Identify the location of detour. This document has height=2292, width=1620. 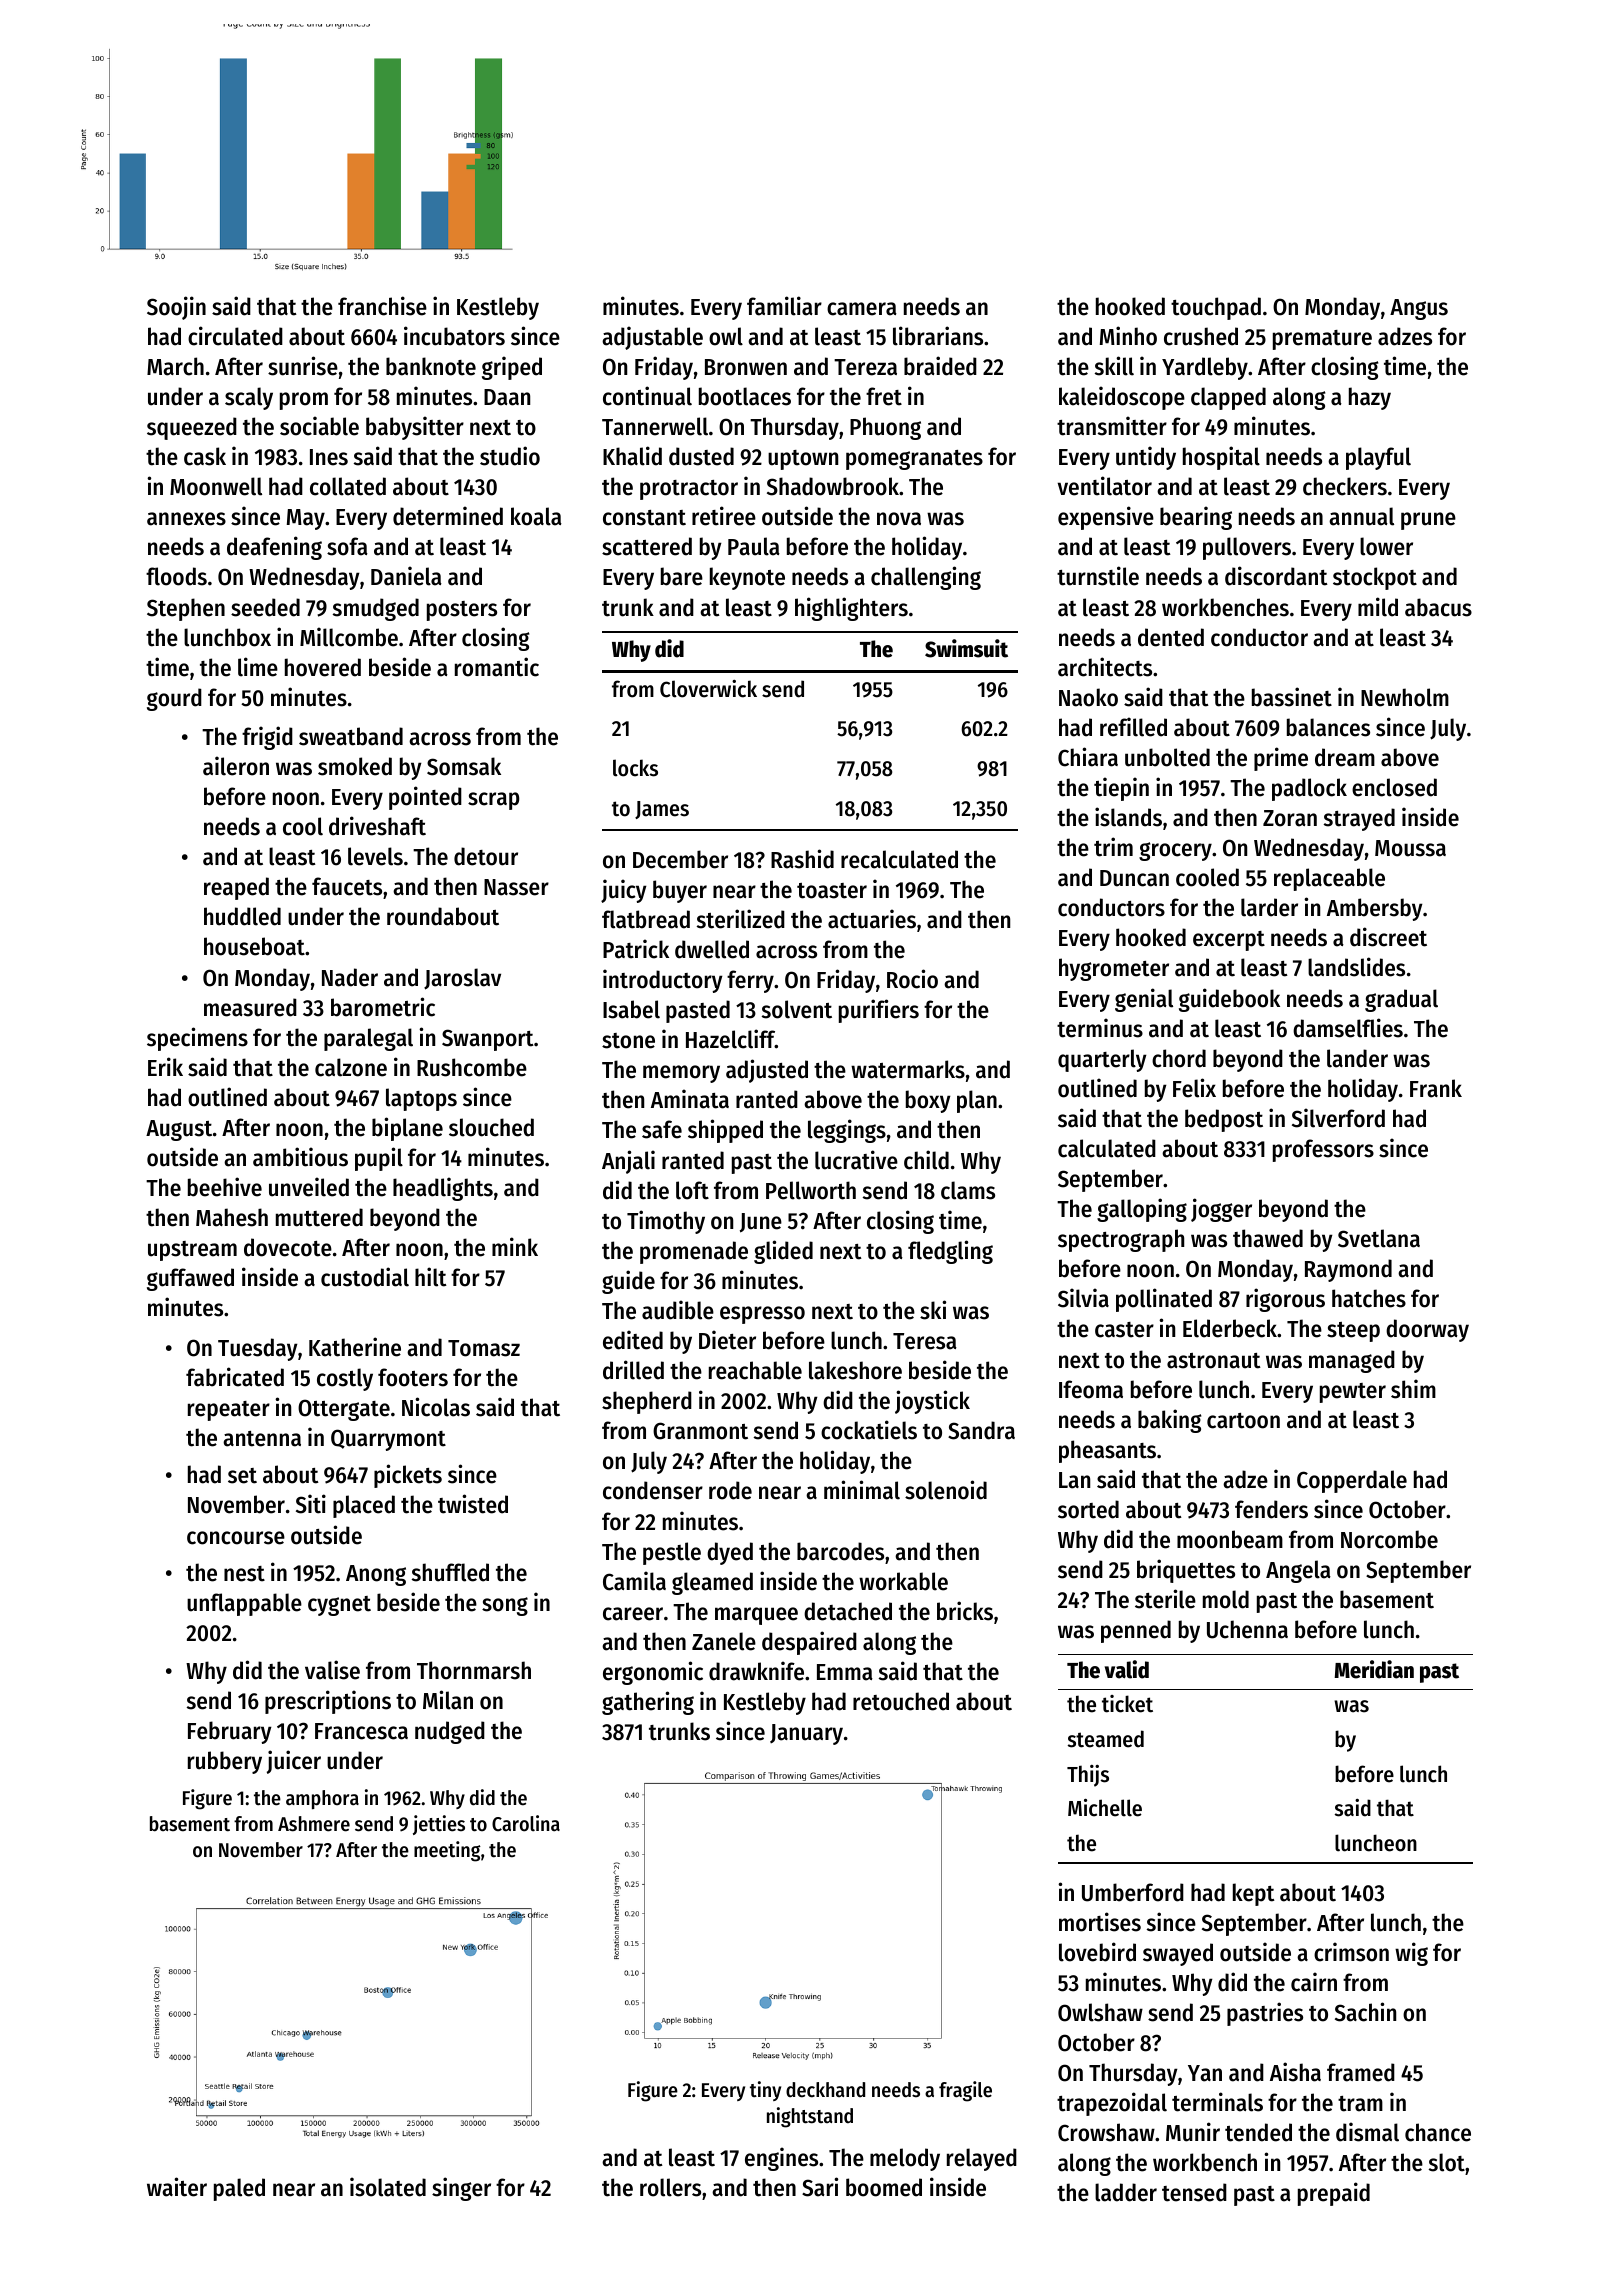
(486, 856).
